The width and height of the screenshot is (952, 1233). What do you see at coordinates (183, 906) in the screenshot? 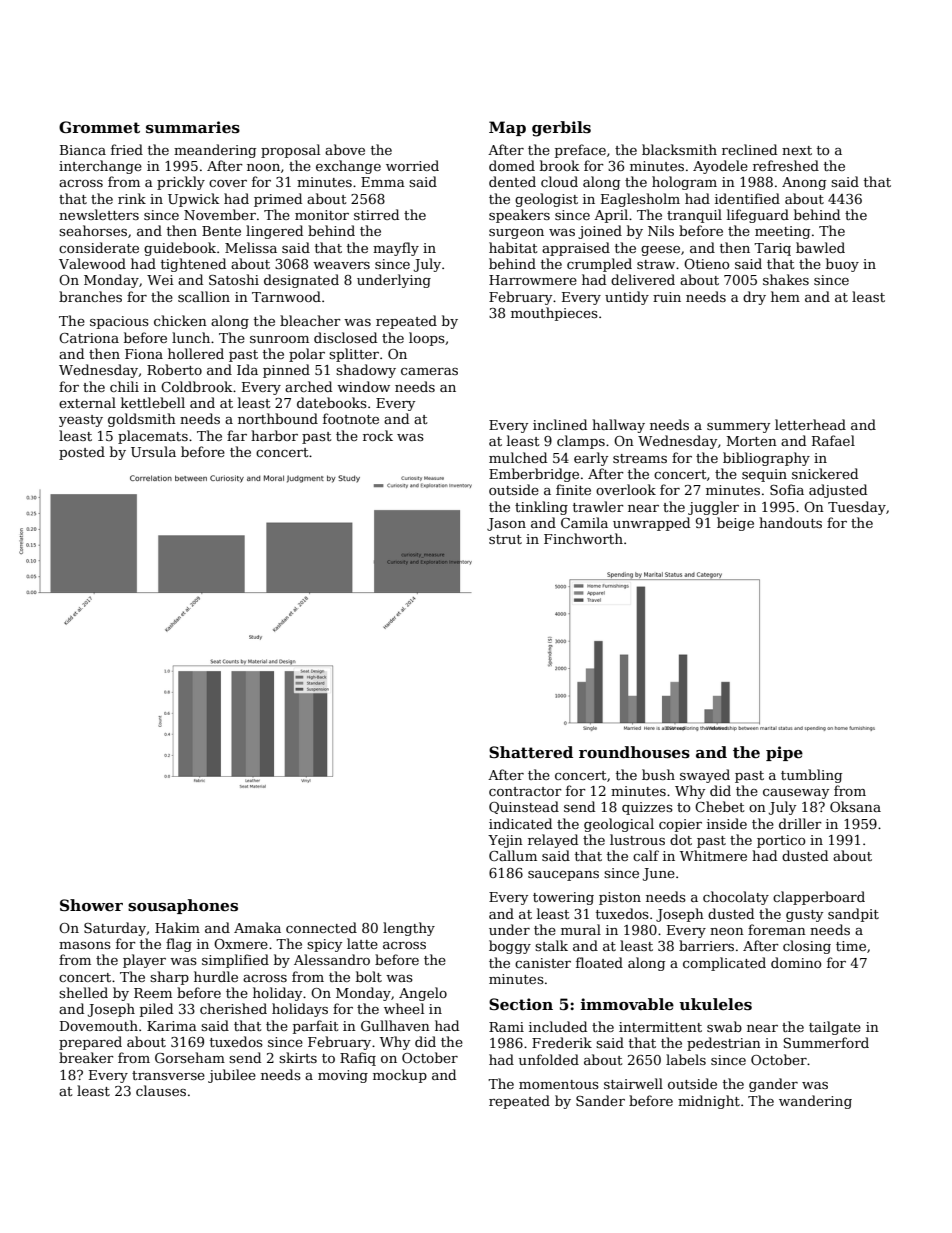
I see `sousaphones` at bounding box center [183, 906].
